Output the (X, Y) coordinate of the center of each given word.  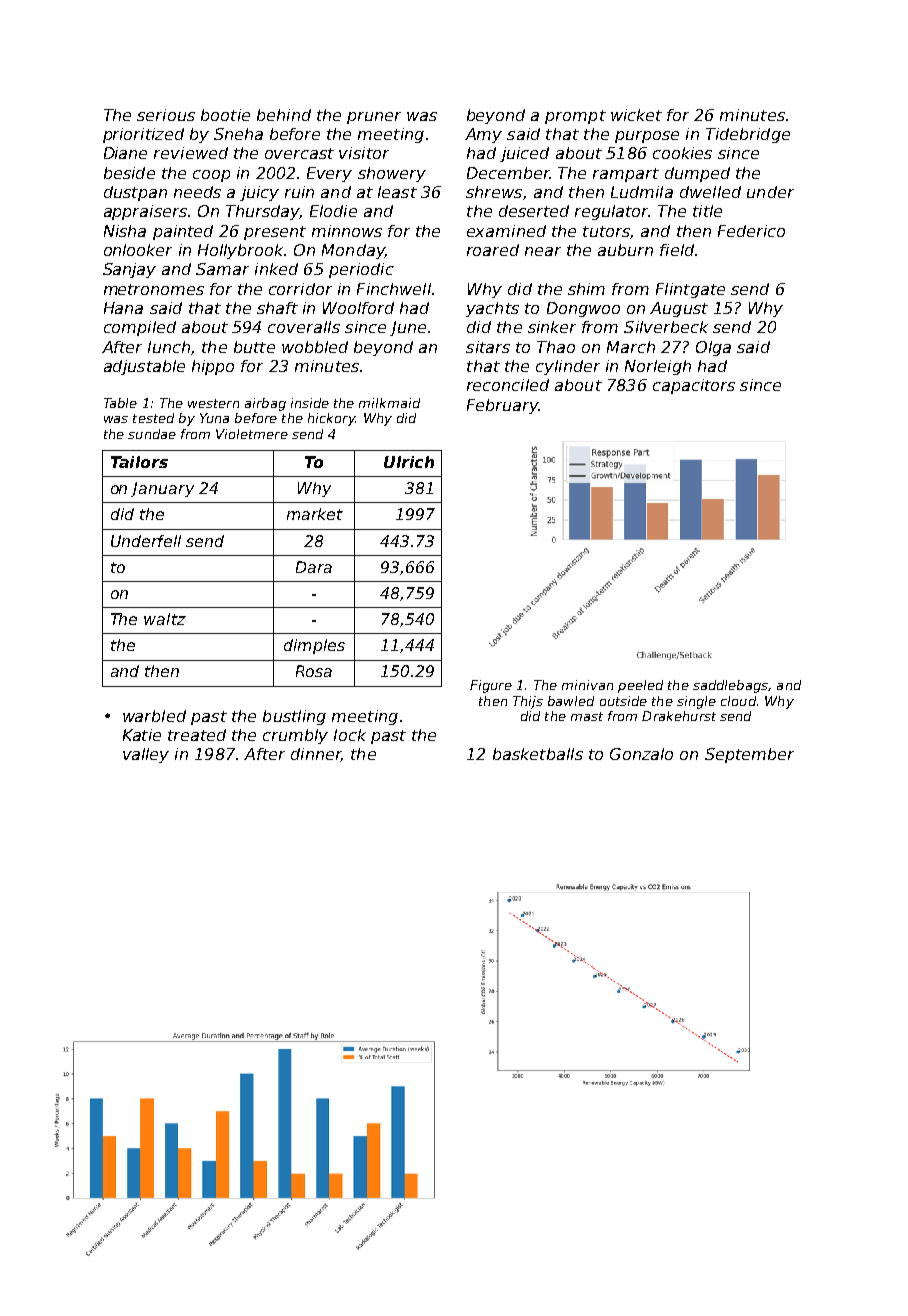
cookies (682, 153)
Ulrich (409, 462)
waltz (165, 619)
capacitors (694, 386)
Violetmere (252, 434)
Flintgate (690, 290)
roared (493, 250)
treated (197, 735)
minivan (587, 685)
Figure (491, 686)
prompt (575, 117)
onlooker (138, 250)
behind (284, 115)
